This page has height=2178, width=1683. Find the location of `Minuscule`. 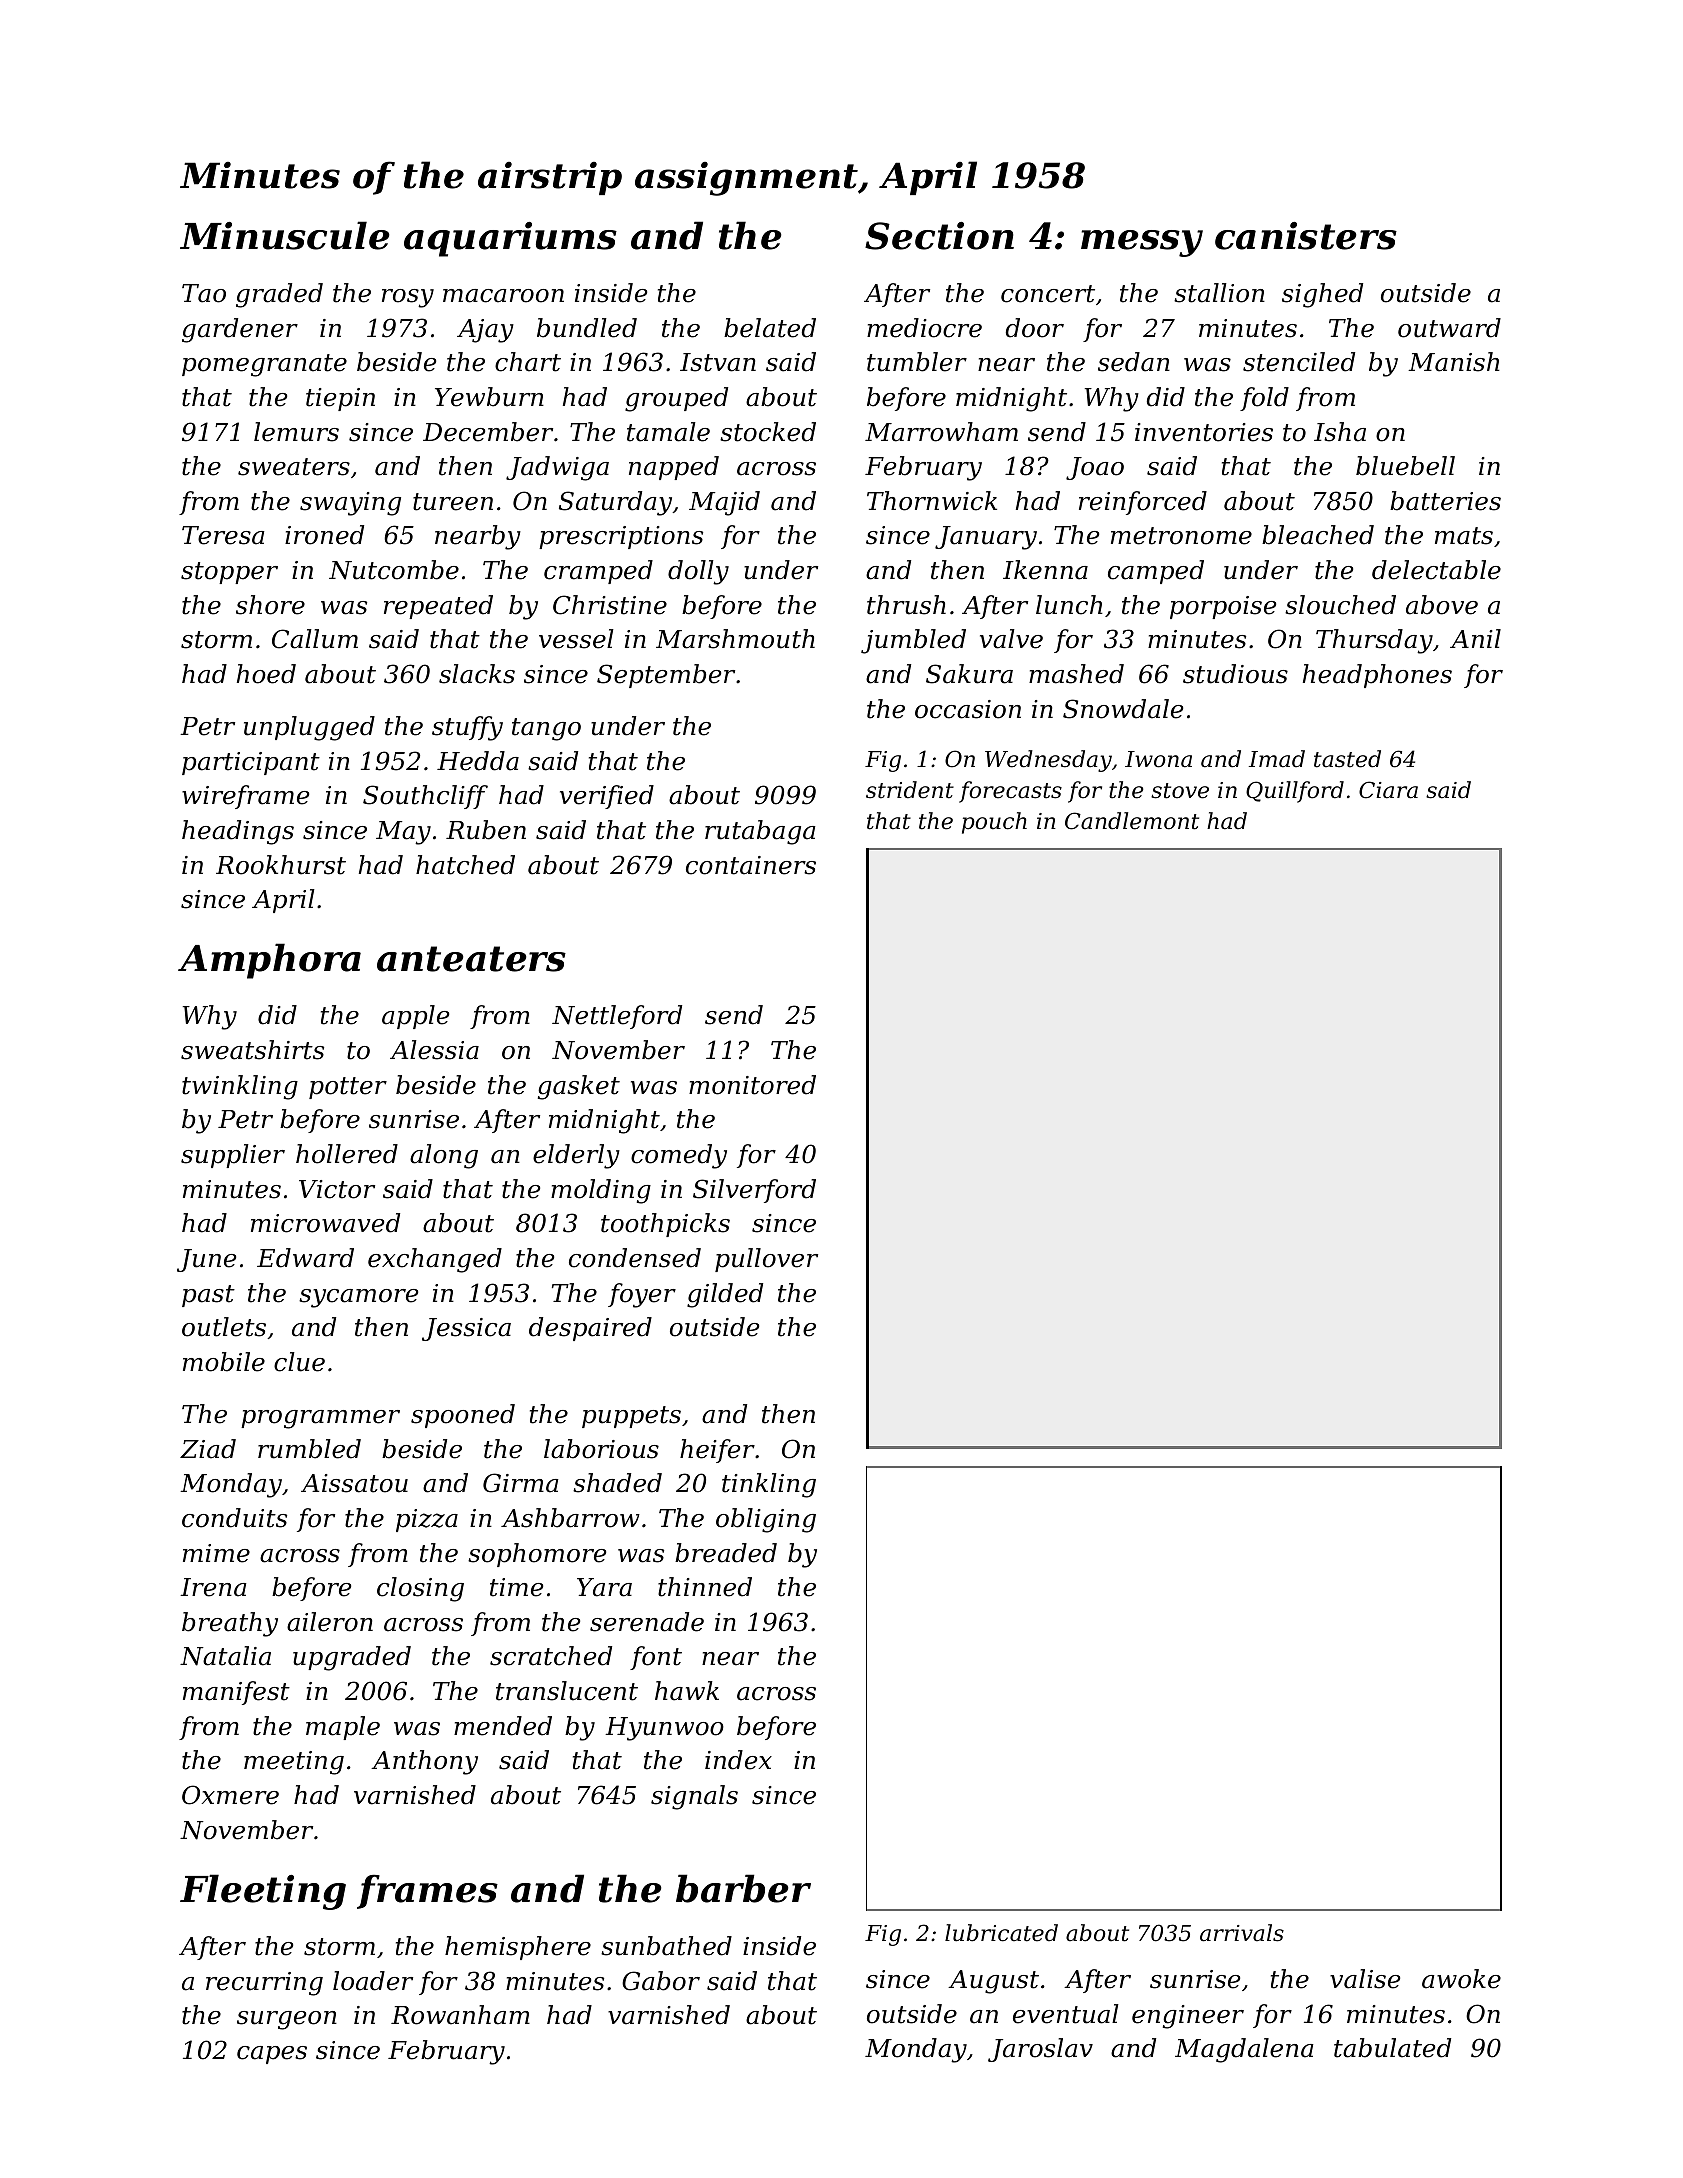

Minuscule is located at coordinates (284, 235).
